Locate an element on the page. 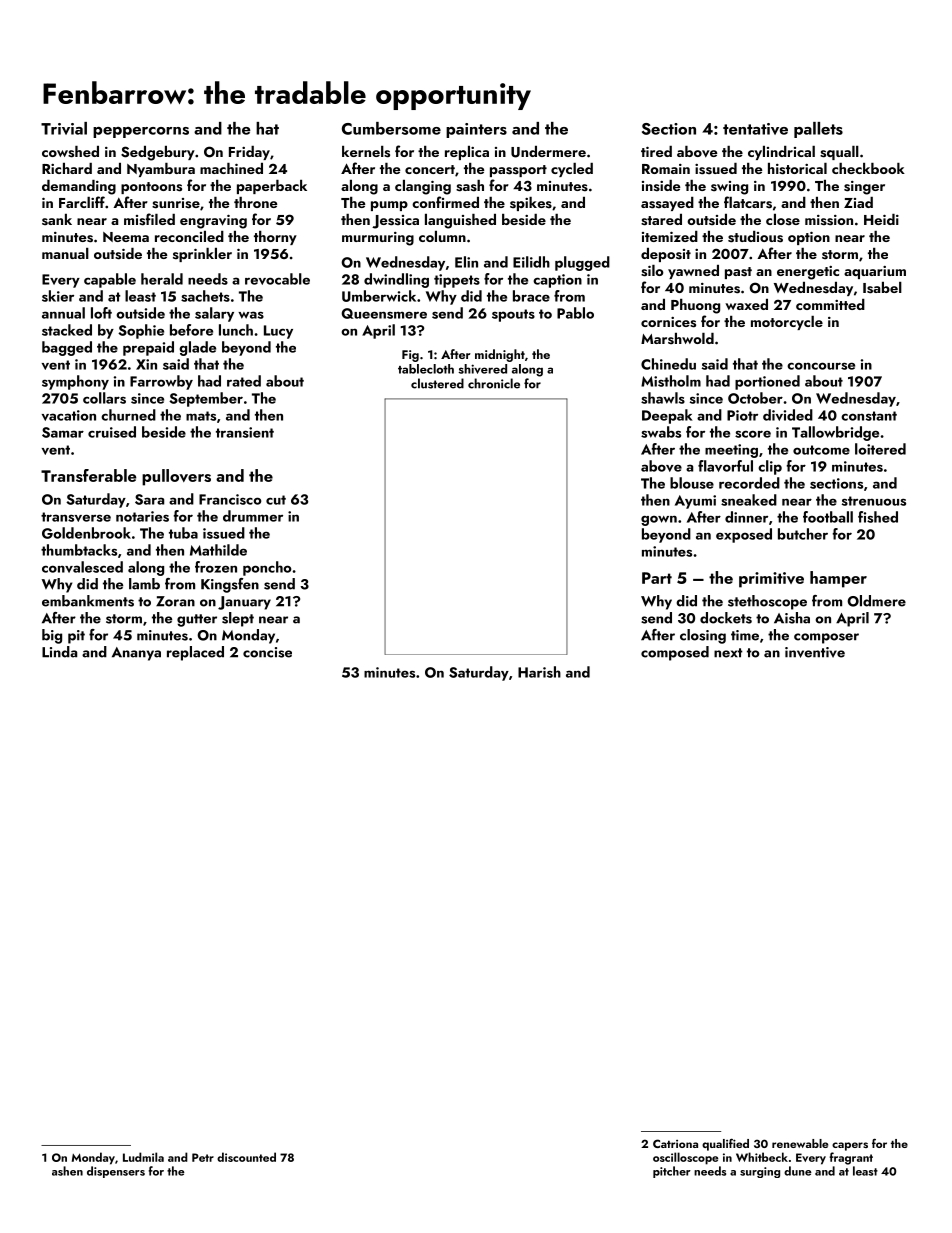  loitered is located at coordinates (880, 449).
